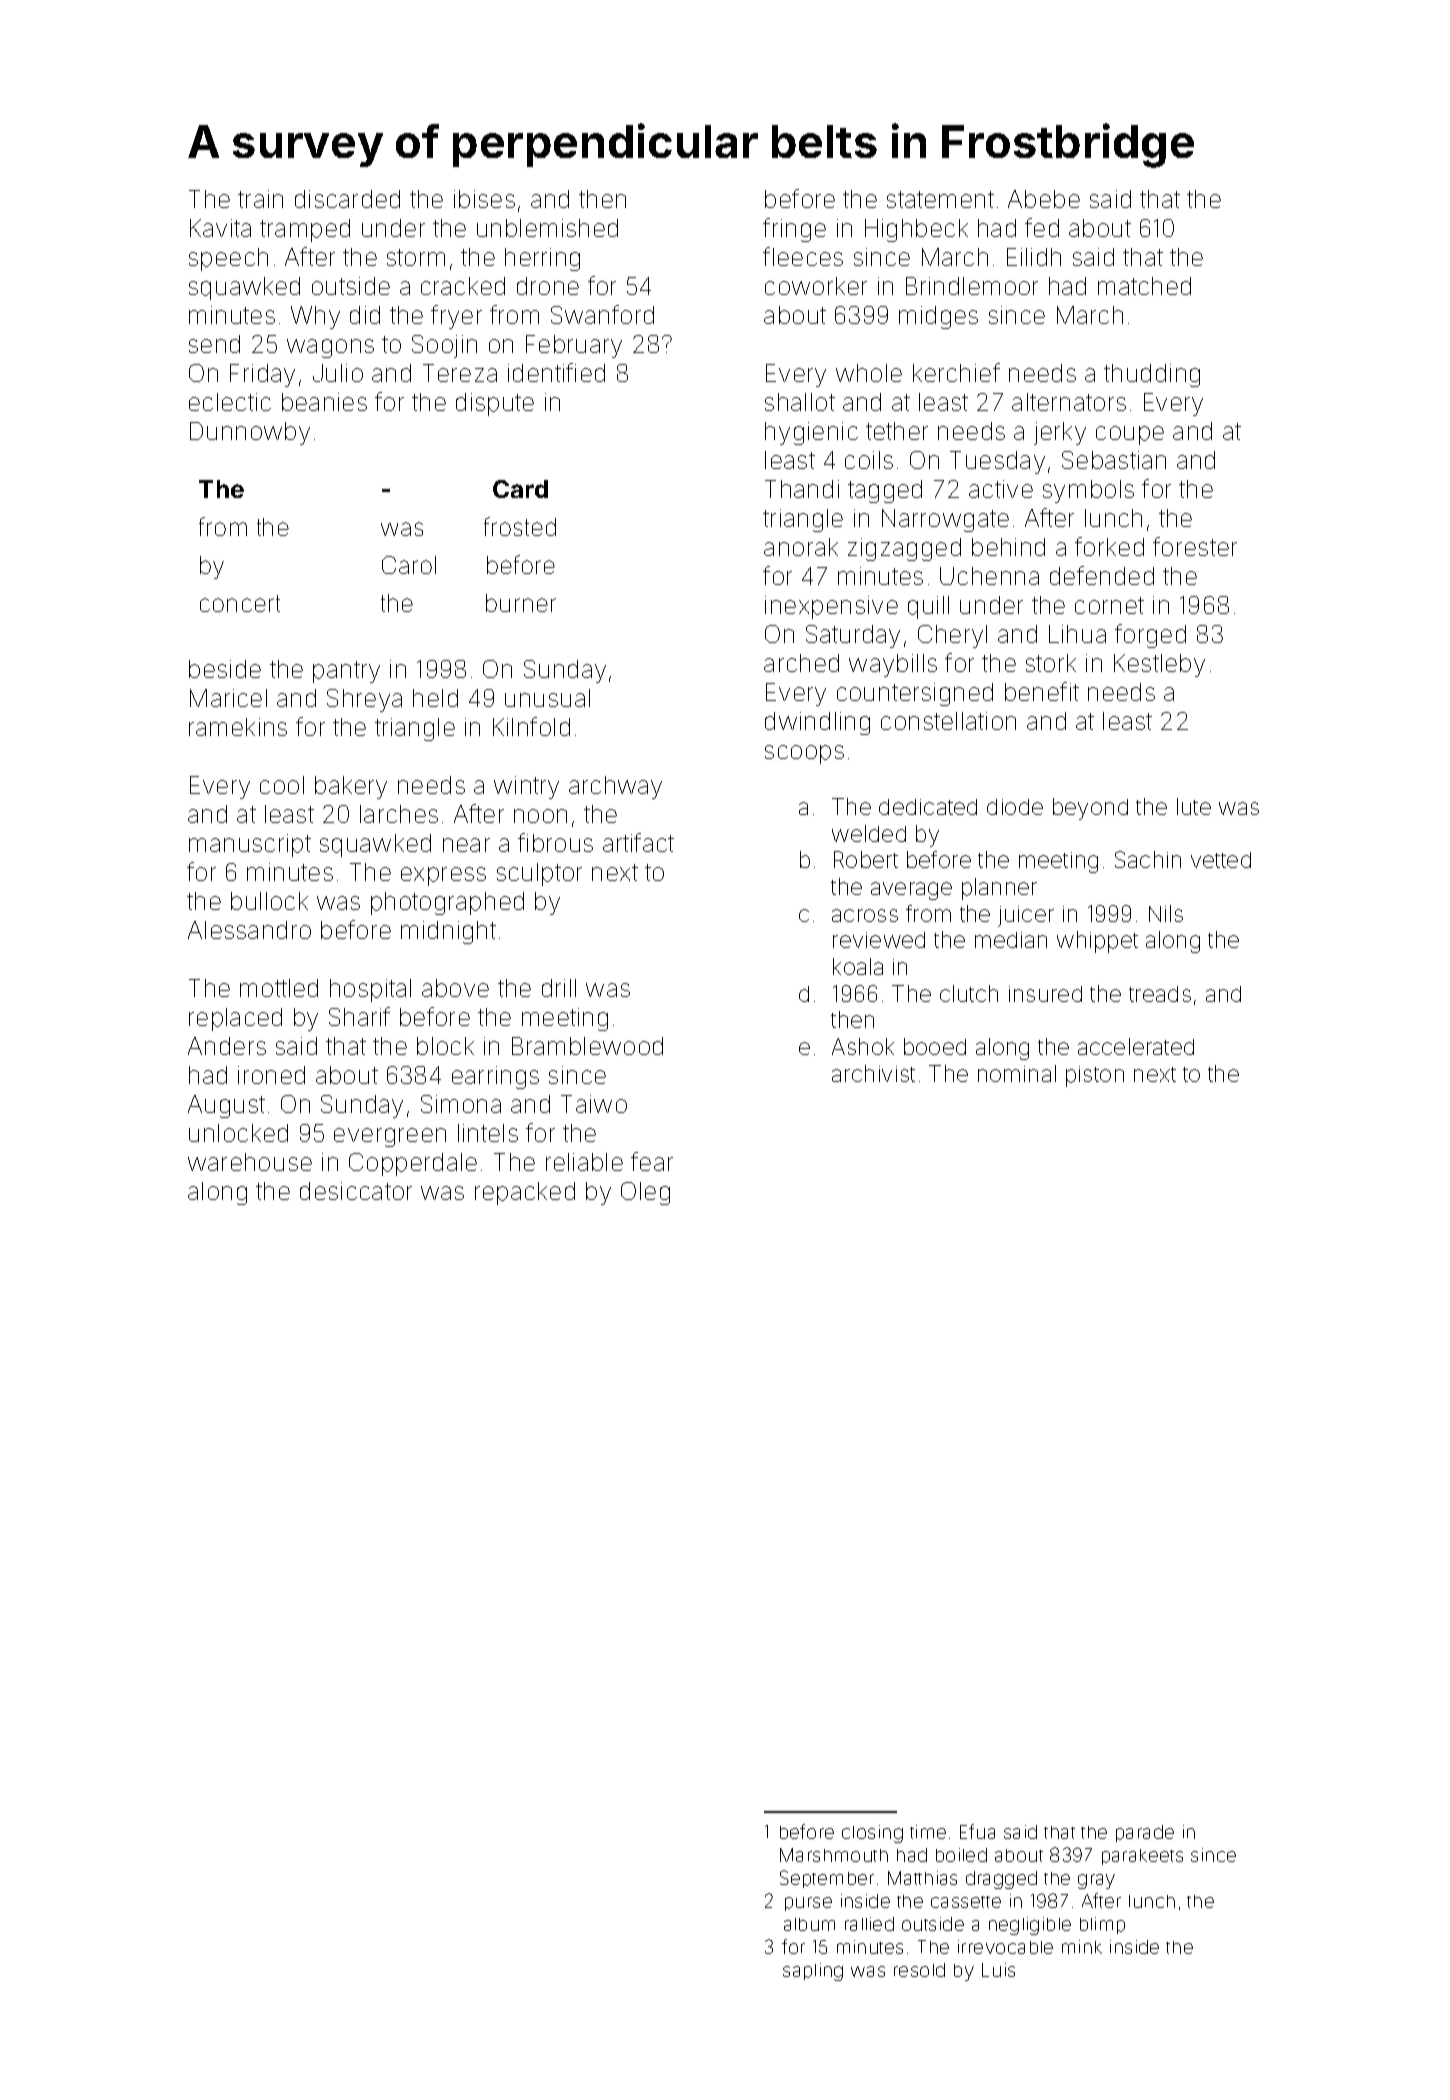  I want to click on statement, so click(940, 199).
